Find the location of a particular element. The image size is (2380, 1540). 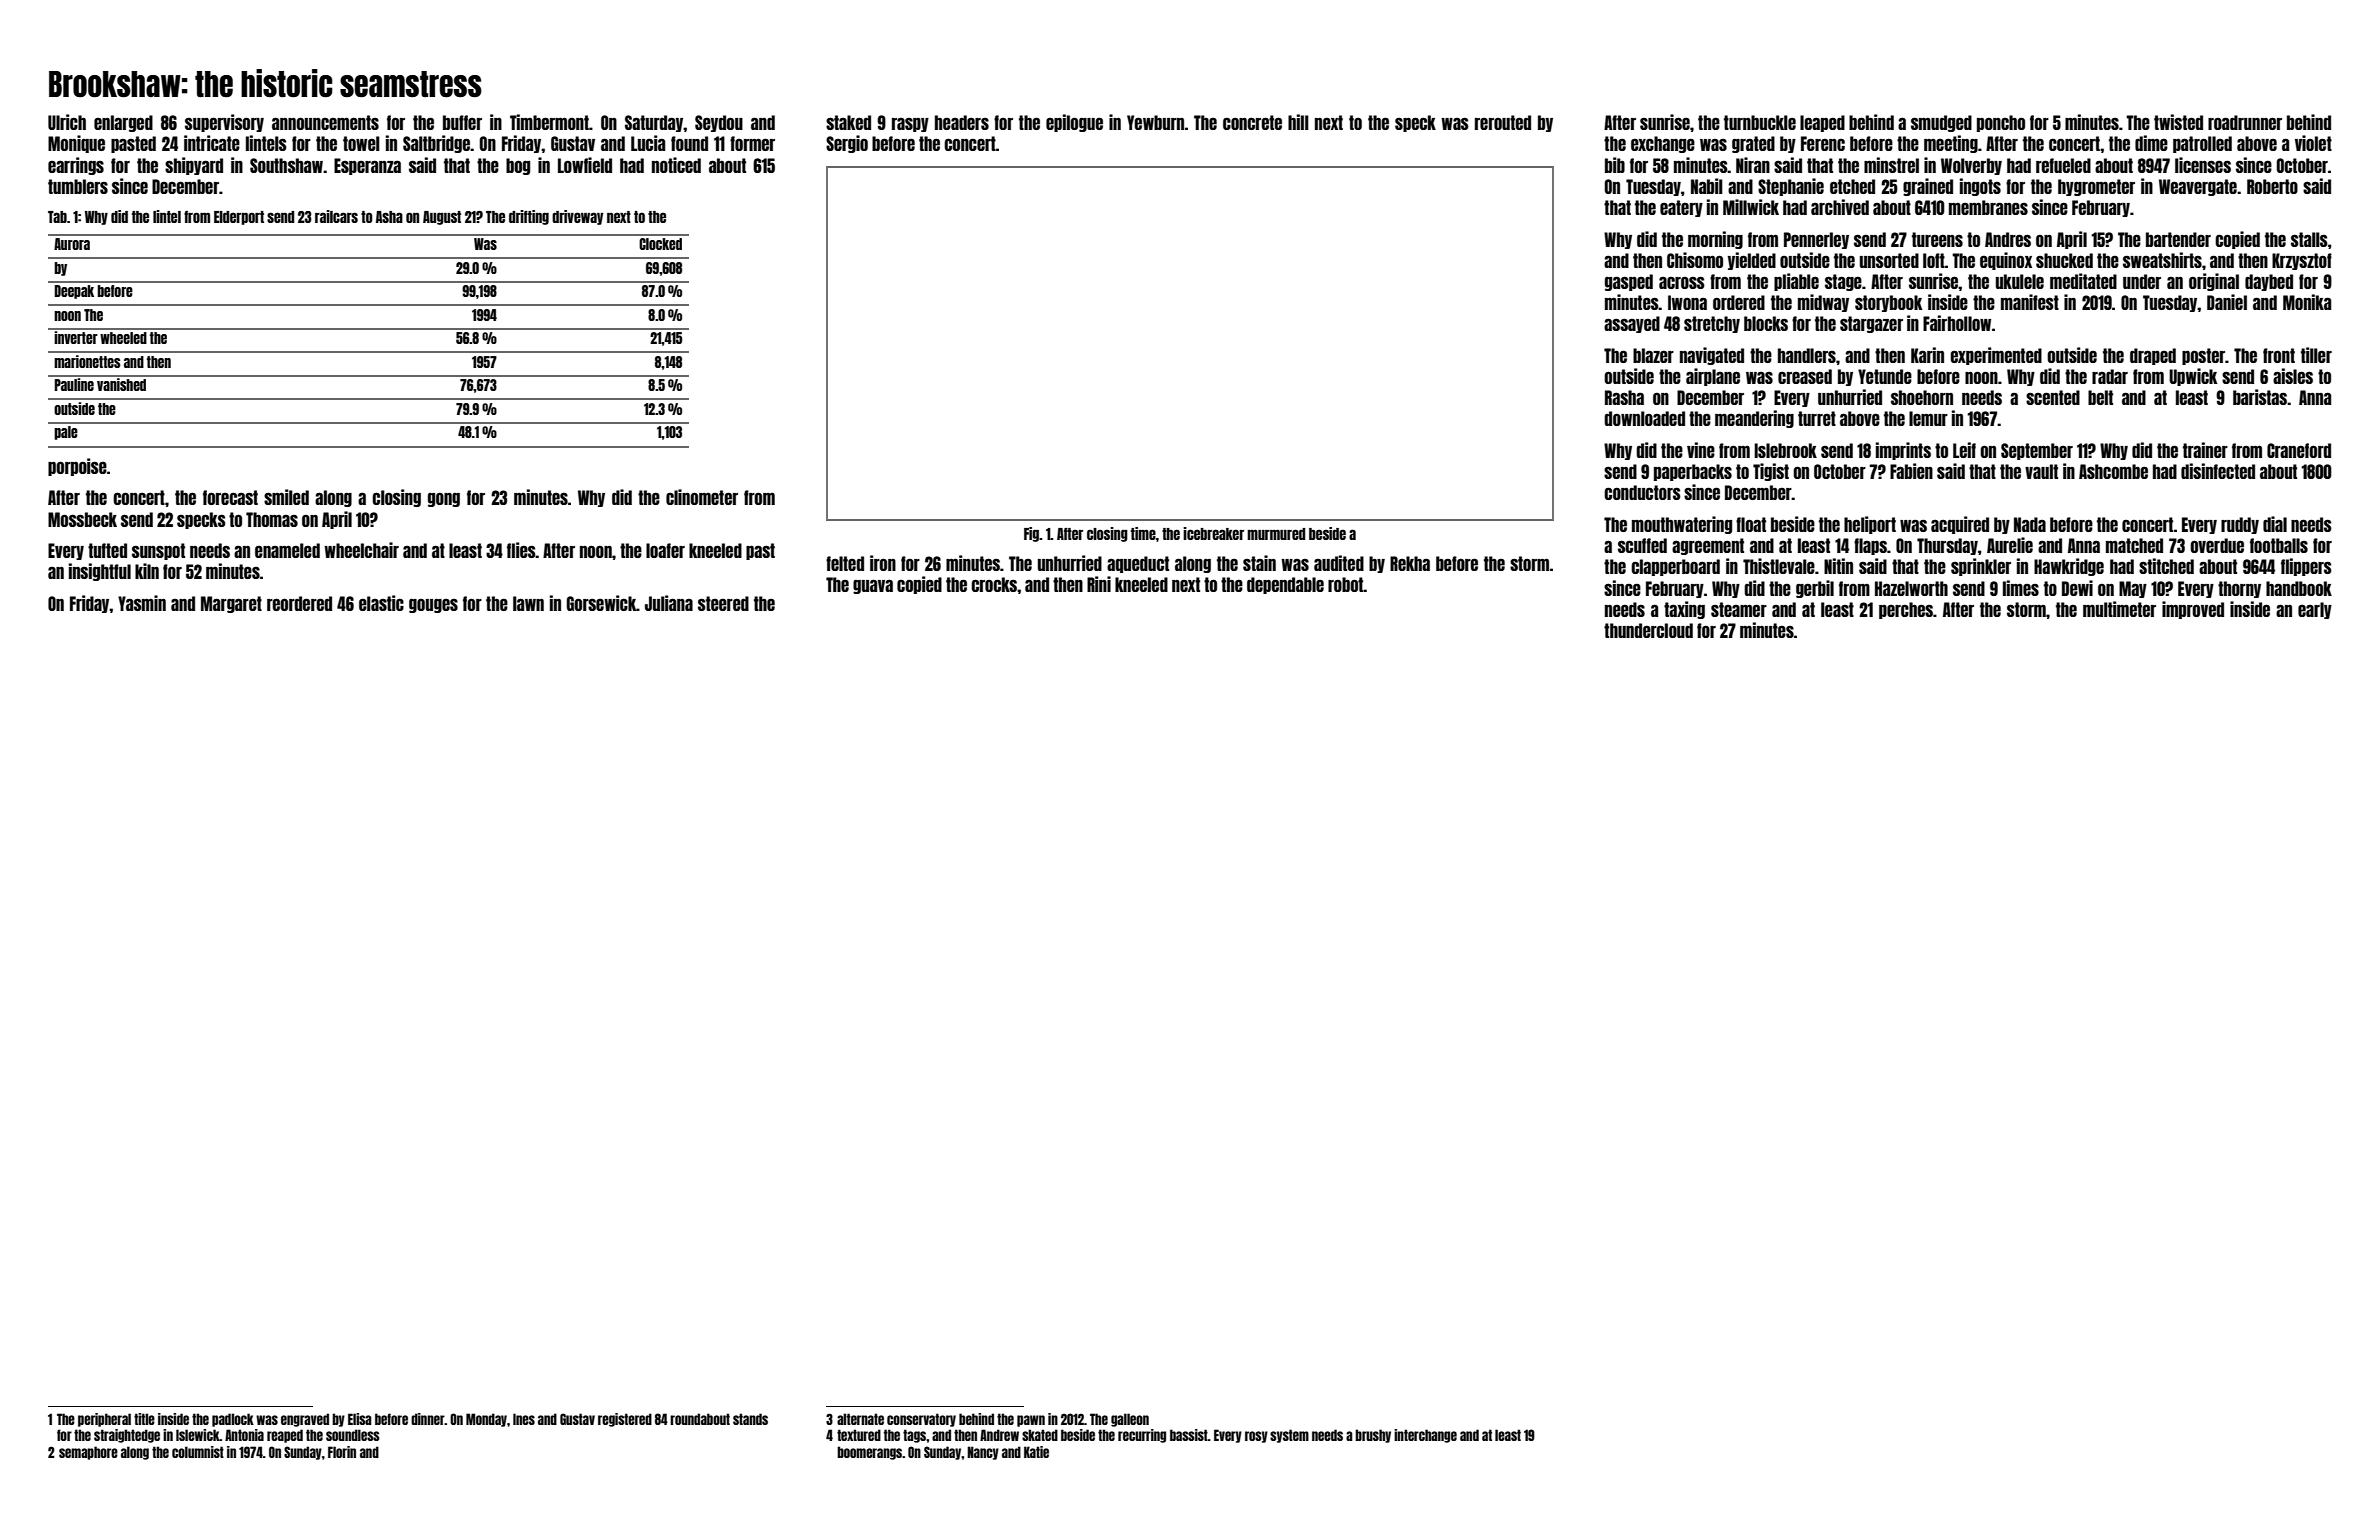

interchange is located at coordinates (1425, 1436).
